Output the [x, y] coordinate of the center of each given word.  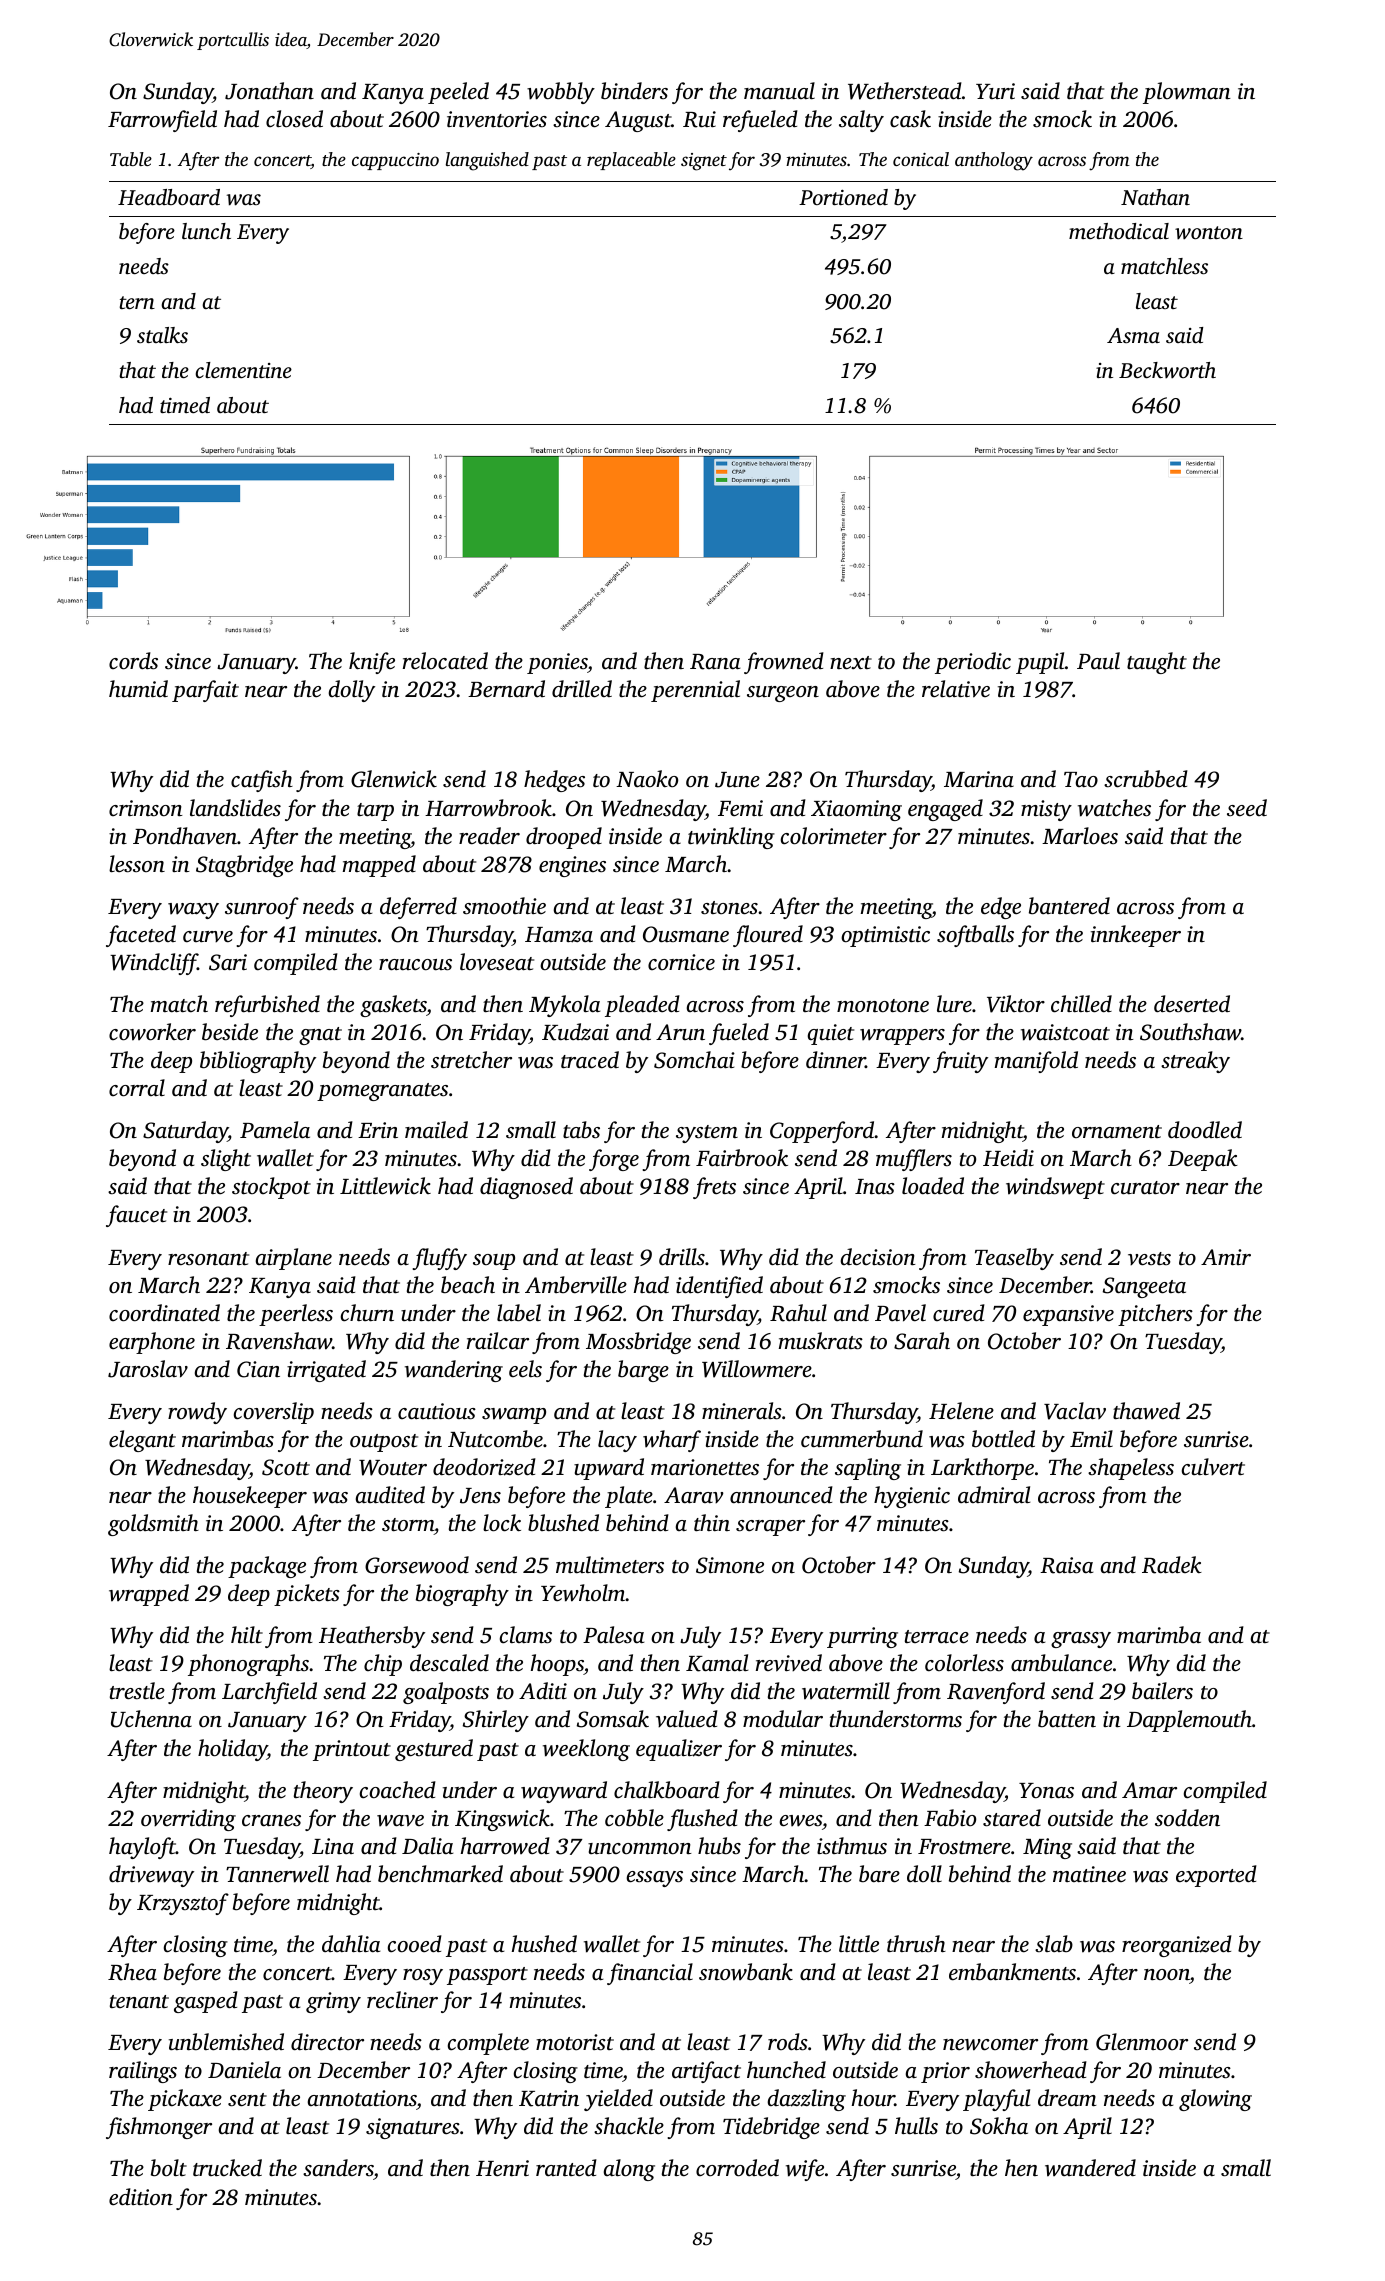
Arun [680, 1032]
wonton [1209, 233]
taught [1157, 663]
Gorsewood [417, 1565]
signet [704, 162]
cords [133, 661]
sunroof [262, 908]
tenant [139, 2002]
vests [1149, 1259]
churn [367, 1313]
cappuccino [395, 161]
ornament [1117, 1132]
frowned [784, 663]
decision [878, 1257]
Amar [1149, 1790]
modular [783, 1719]
